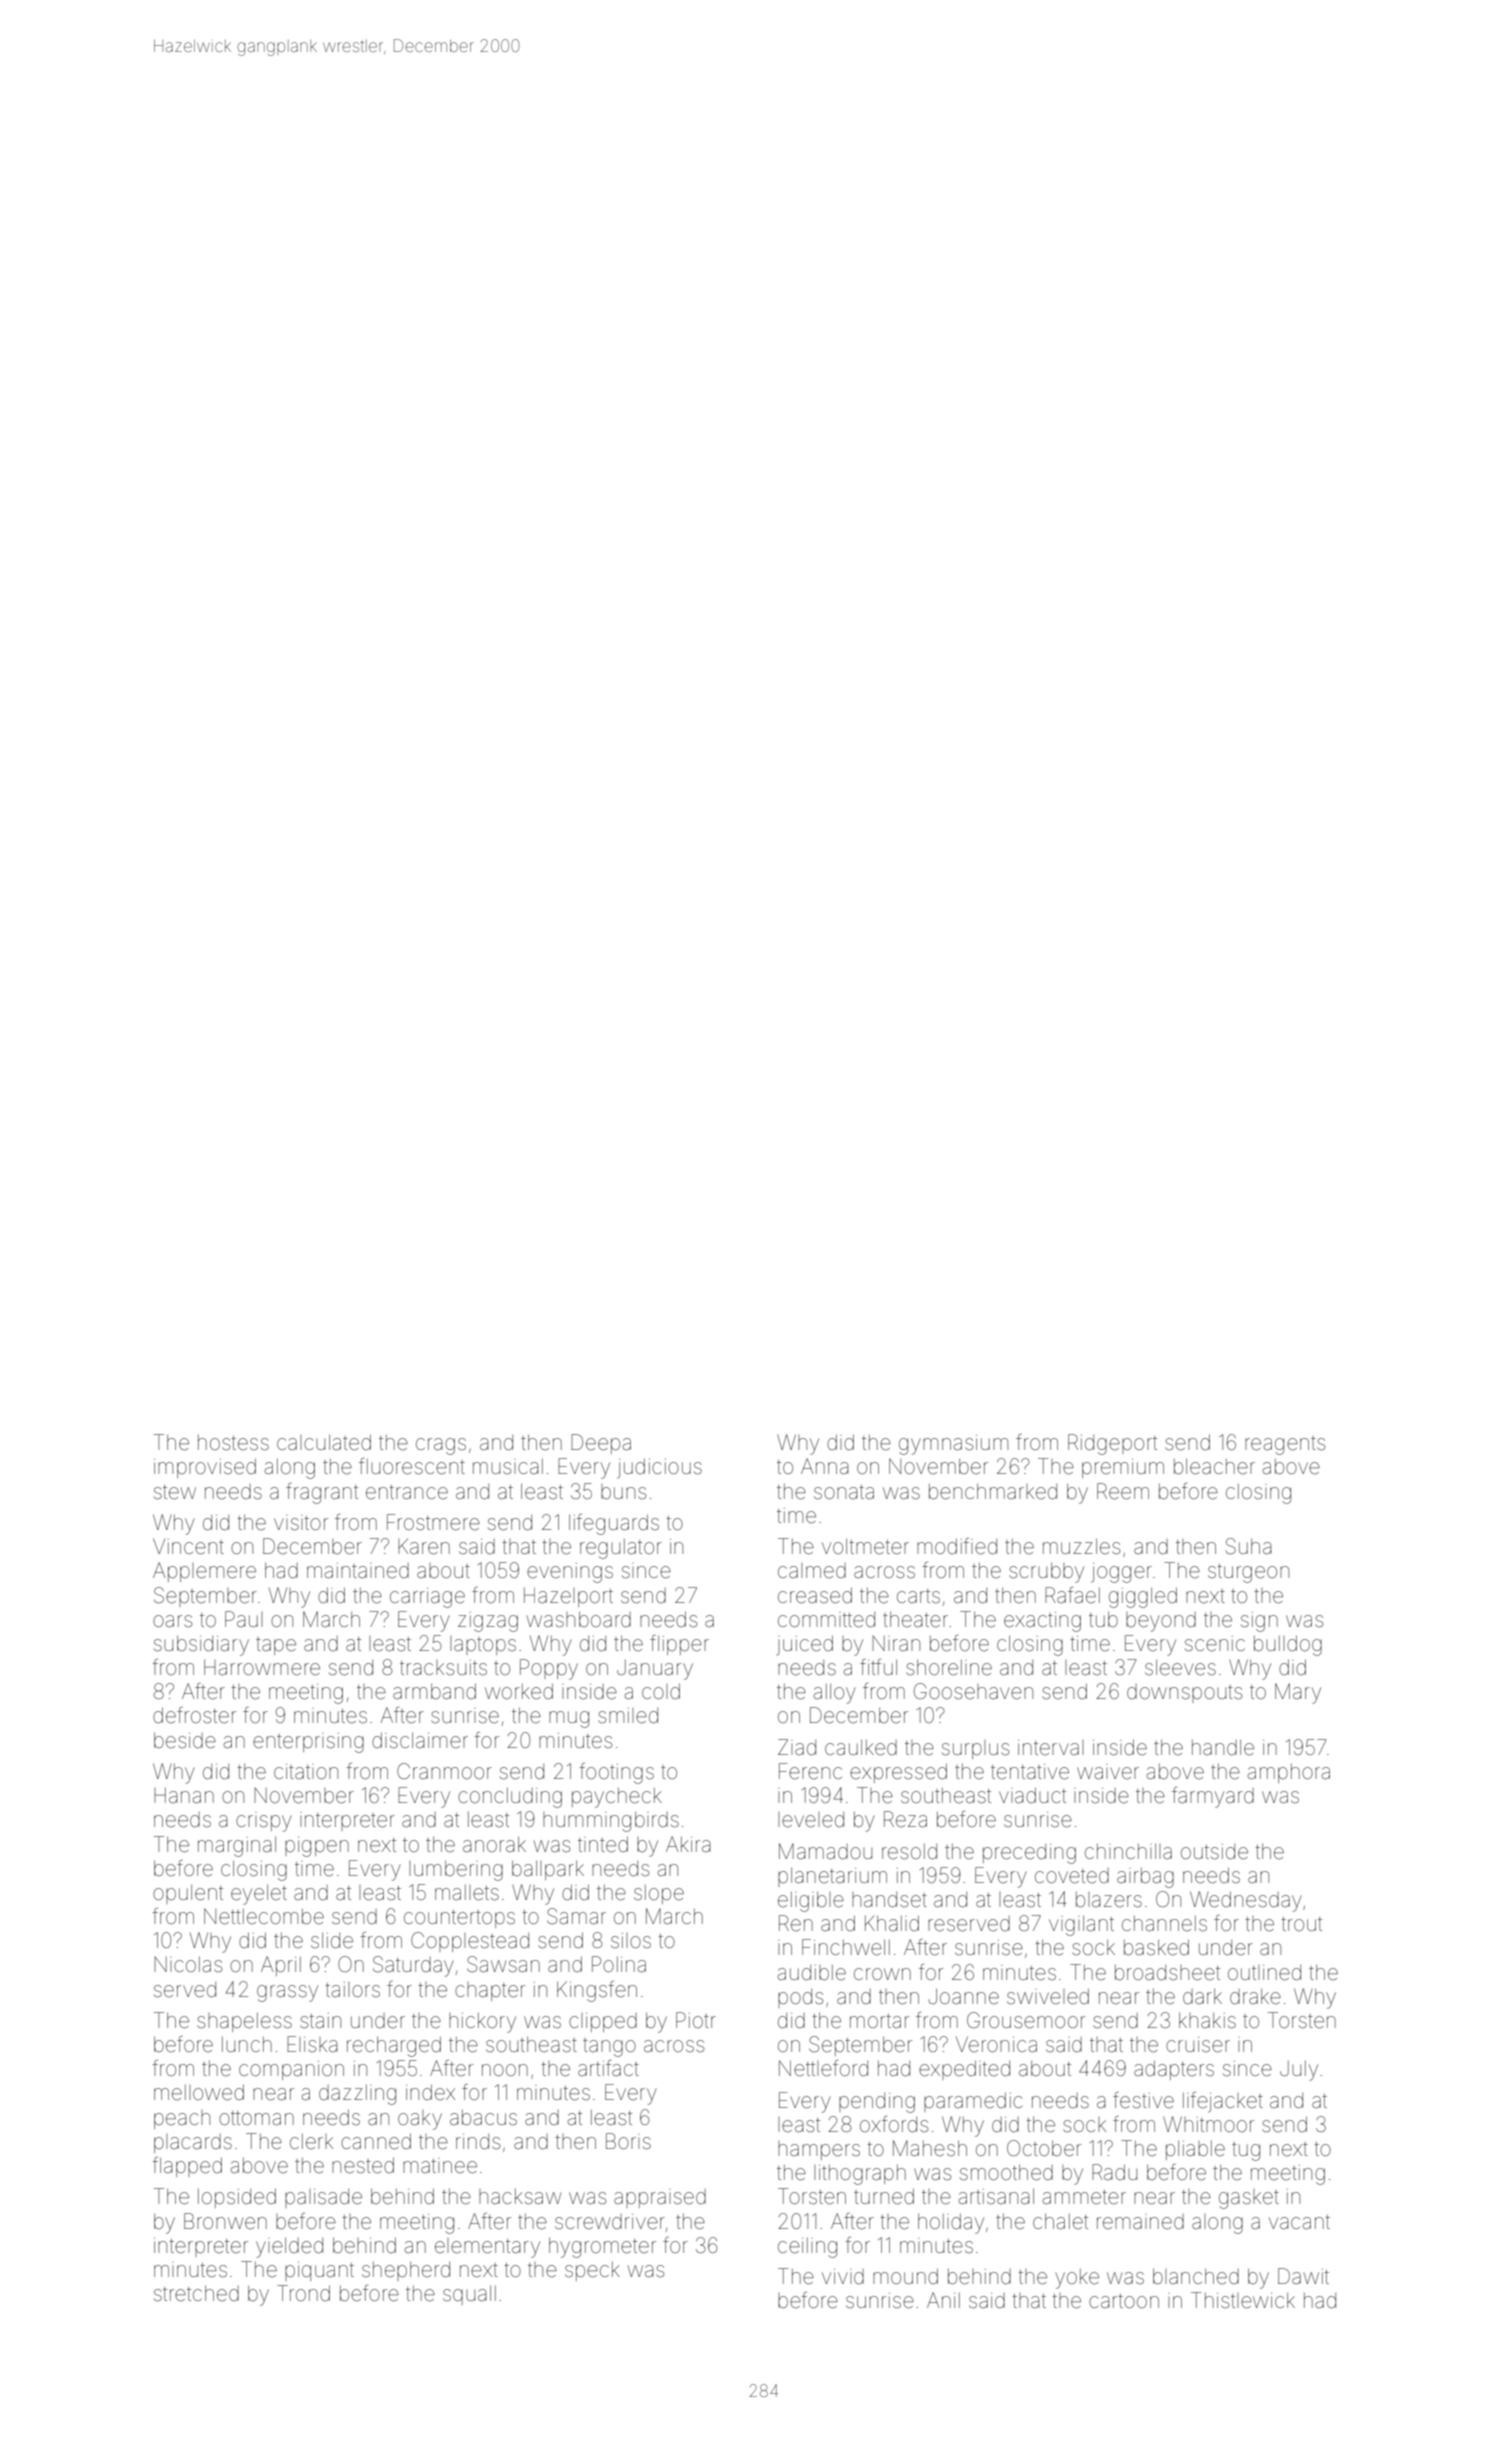 This document has height=2464, width=1496. Describe the element at coordinates (1121, 1573) in the document. I see `jogger` at that location.
